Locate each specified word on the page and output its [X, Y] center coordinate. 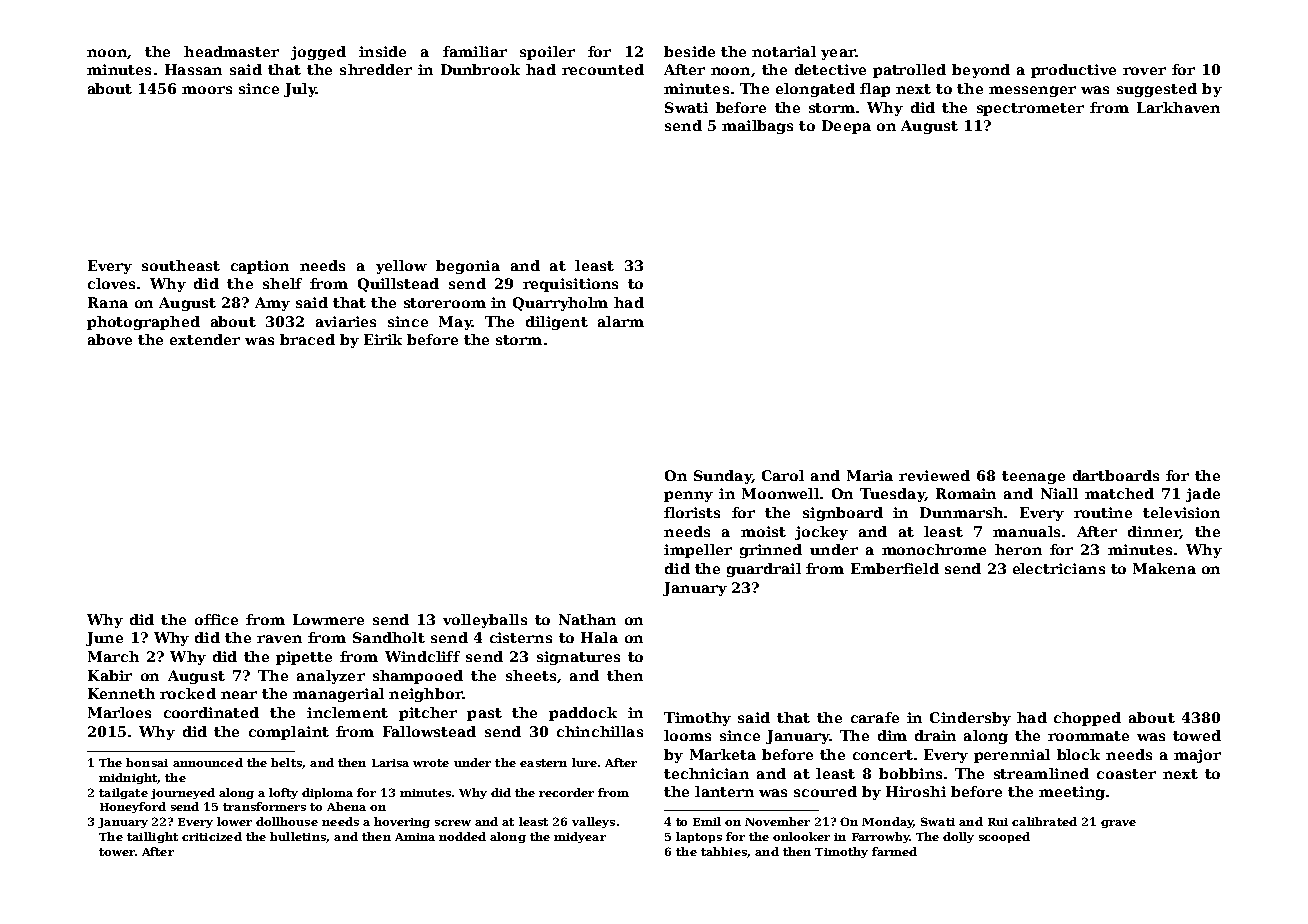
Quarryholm [560, 304]
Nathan [587, 619]
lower [234, 821]
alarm [621, 321]
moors [207, 90]
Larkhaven [1178, 107]
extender [205, 339]
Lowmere [328, 619]
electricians [1059, 568]
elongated [815, 90]
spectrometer [1030, 109]
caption [260, 267]
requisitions [570, 285]
